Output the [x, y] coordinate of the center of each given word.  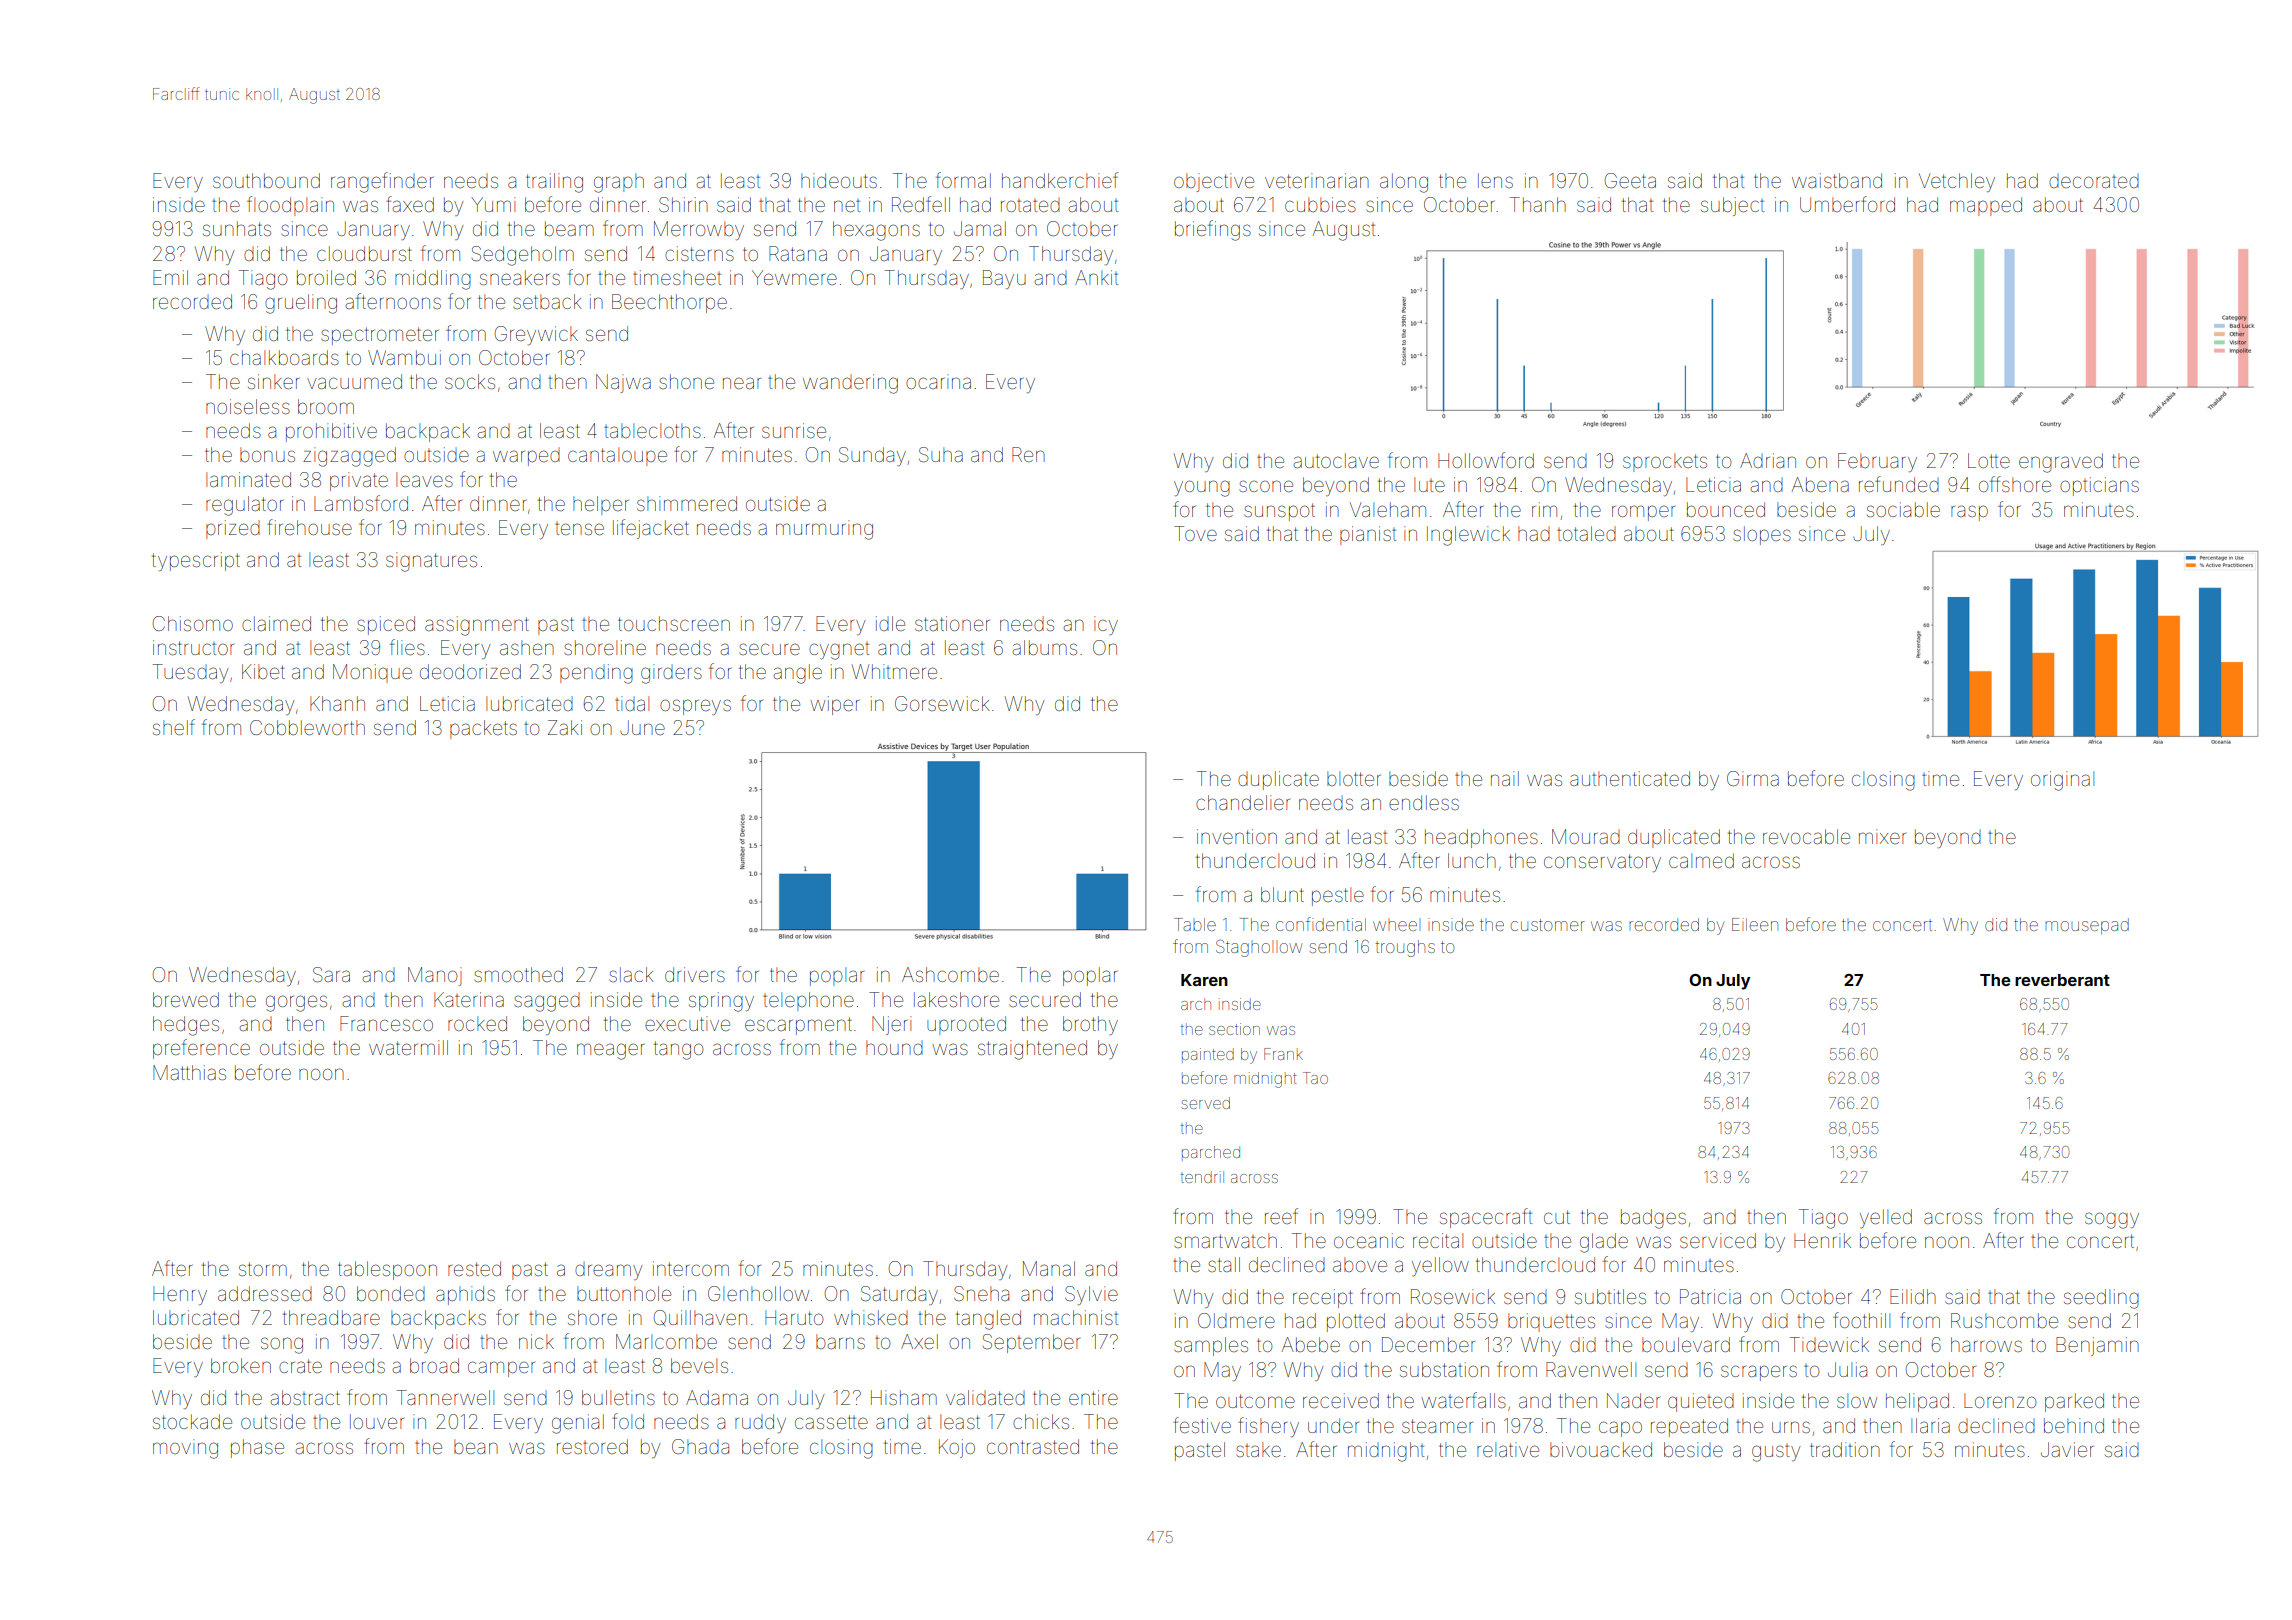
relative [1508, 1449]
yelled [1886, 1218]
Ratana [798, 253]
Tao [1315, 1078]
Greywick [536, 335]
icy [1106, 625]
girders [671, 674]
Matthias [189, 1072]
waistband [1837, 180]
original [2062, 781]
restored [592, 1446]
